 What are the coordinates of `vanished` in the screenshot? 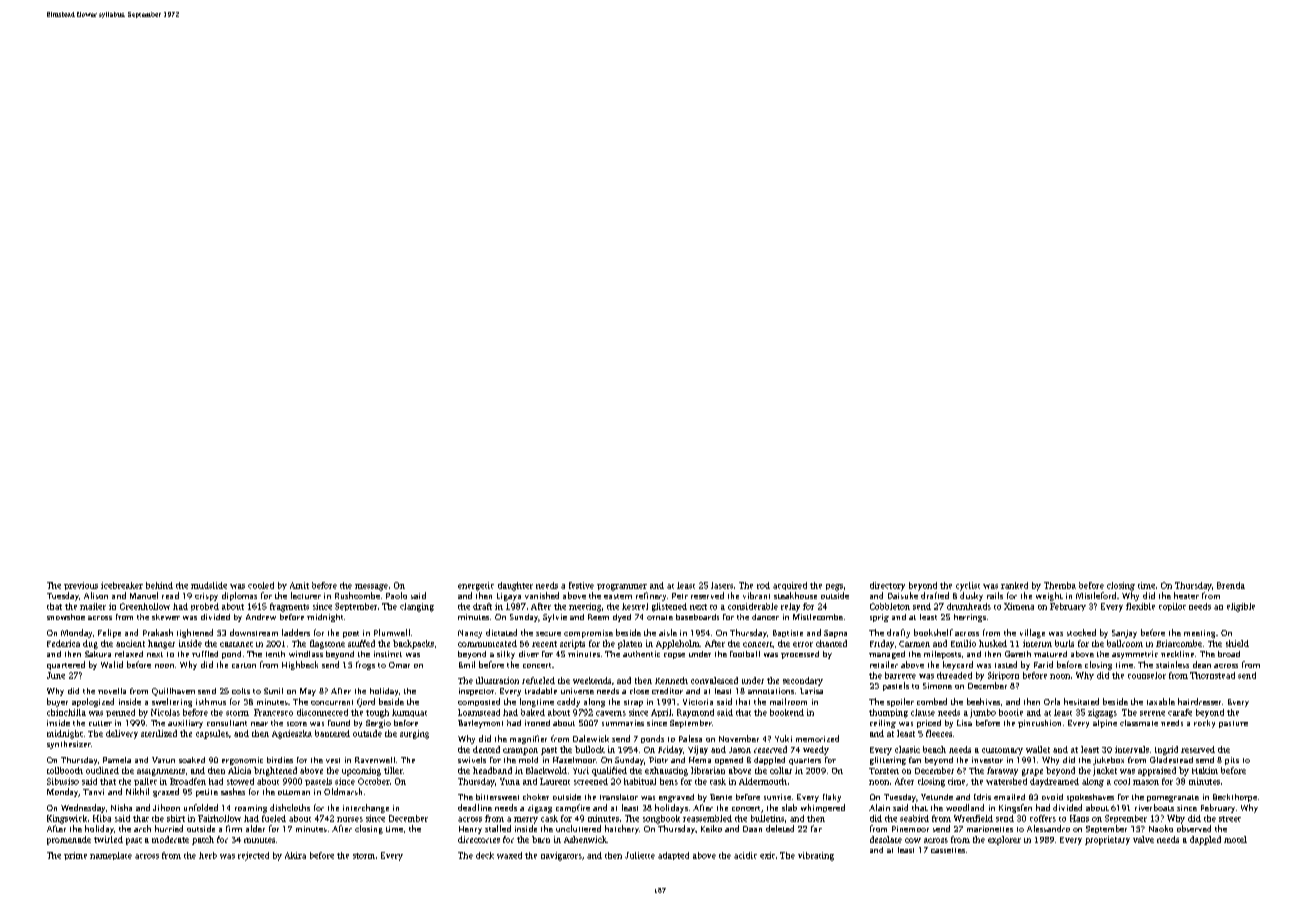 It's located at (542, 595).
